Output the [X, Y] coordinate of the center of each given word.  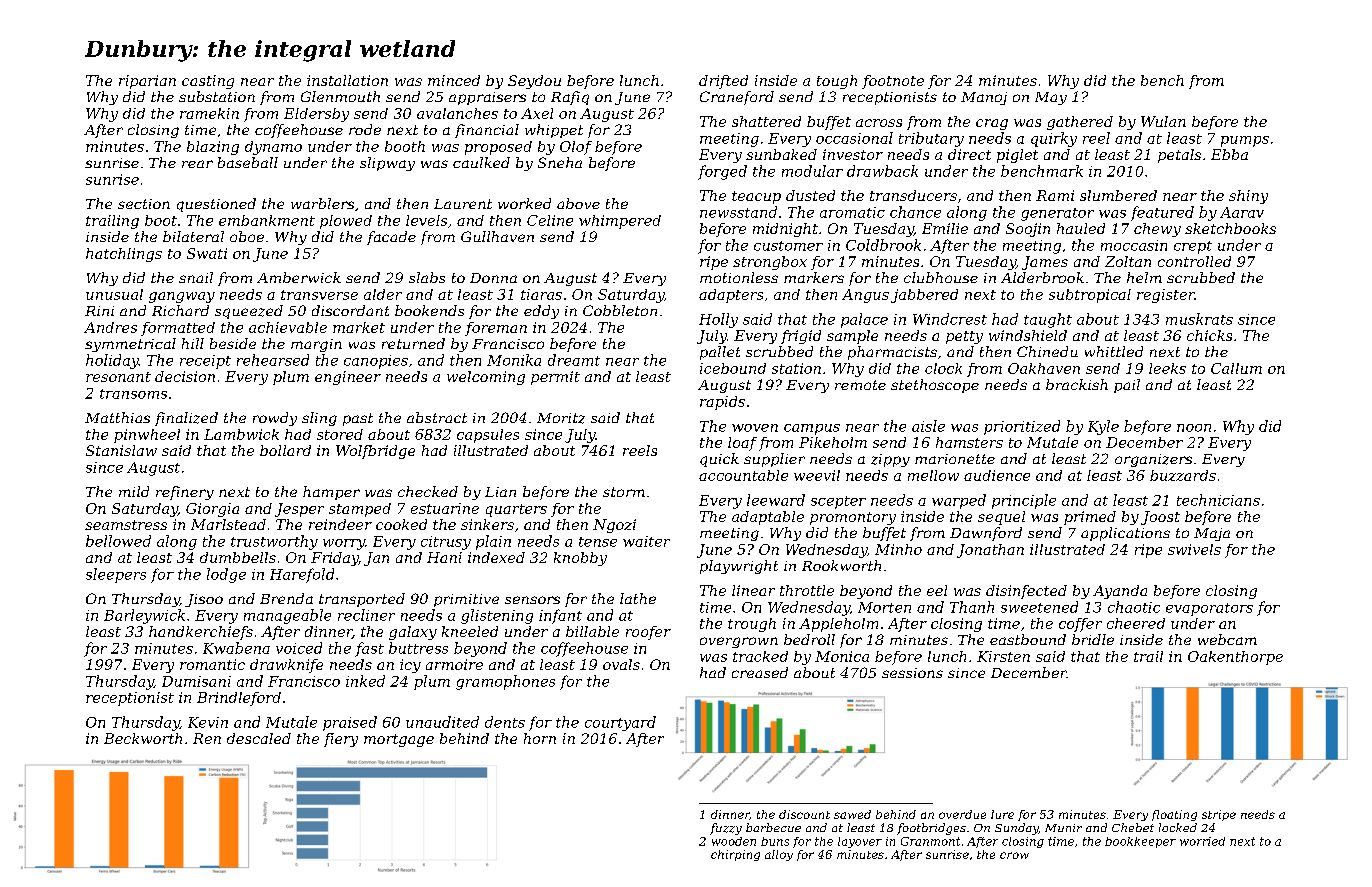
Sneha [560, 162]
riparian [147, 82]
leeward [776, 500]
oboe [247, 236]
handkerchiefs [201, 633]
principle [1024, 501]
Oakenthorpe [1235, 658]
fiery [341, 740]
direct [969, 154]
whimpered [620, 222]
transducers [913, 195]
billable [592, 631]
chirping [735, 855]
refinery [185, 493]
